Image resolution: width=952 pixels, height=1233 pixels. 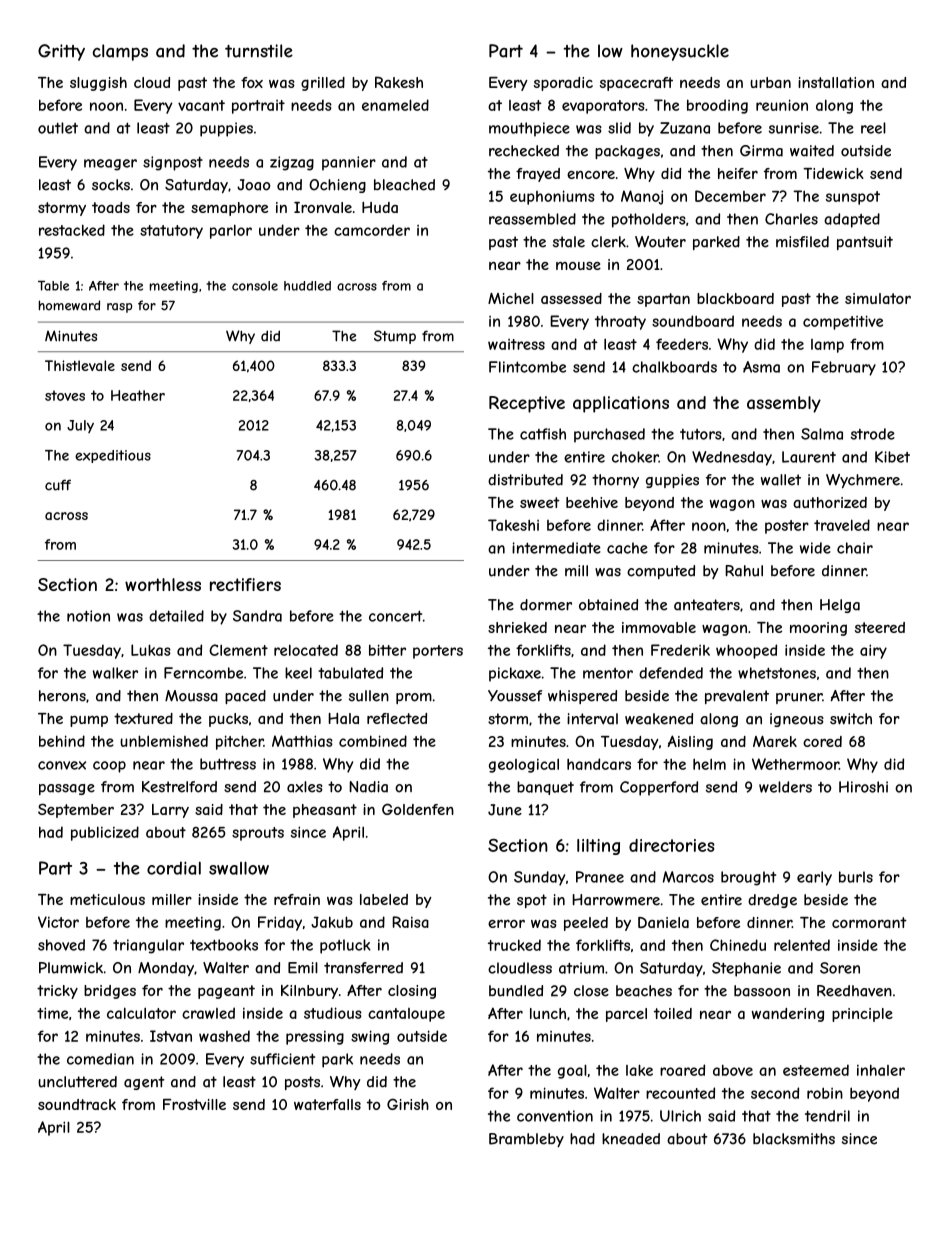 I want to click on Frostville, so click(x=194, y=1104).
